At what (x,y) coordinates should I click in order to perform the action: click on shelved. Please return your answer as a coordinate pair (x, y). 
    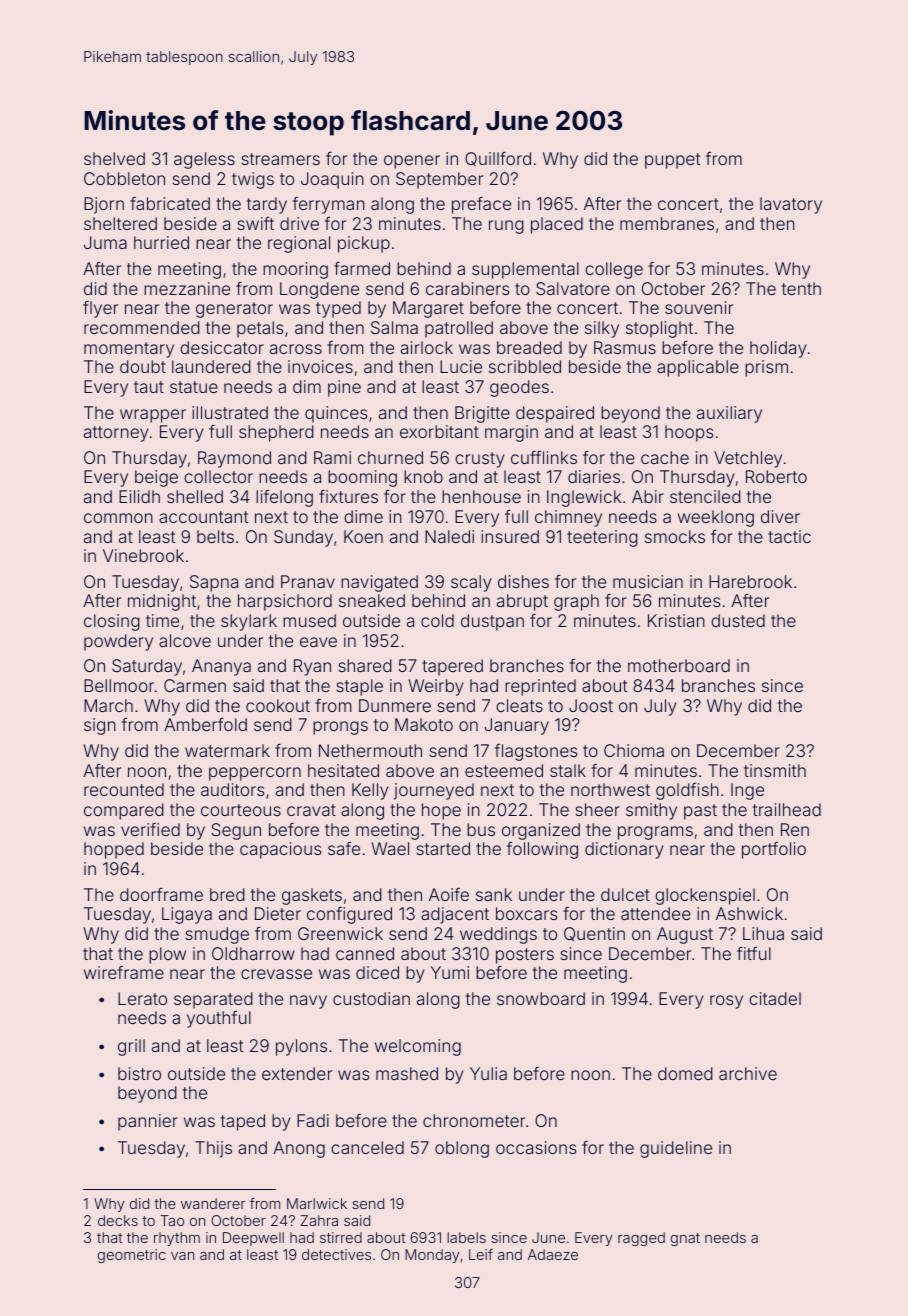
    Looking at the image, I should click on (114, 158).
